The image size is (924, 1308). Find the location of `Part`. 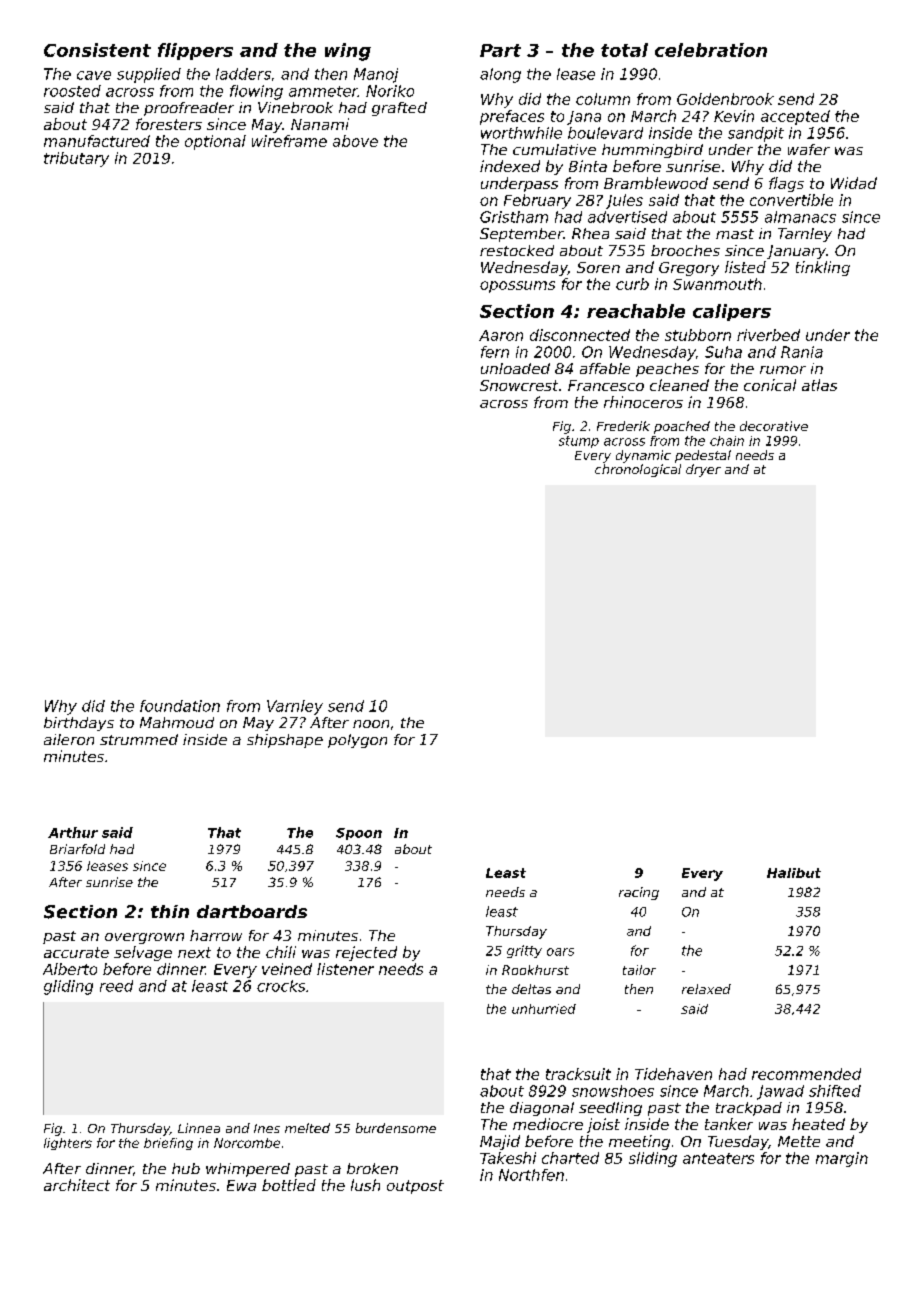

Part is located at coordinates (500, 50).
